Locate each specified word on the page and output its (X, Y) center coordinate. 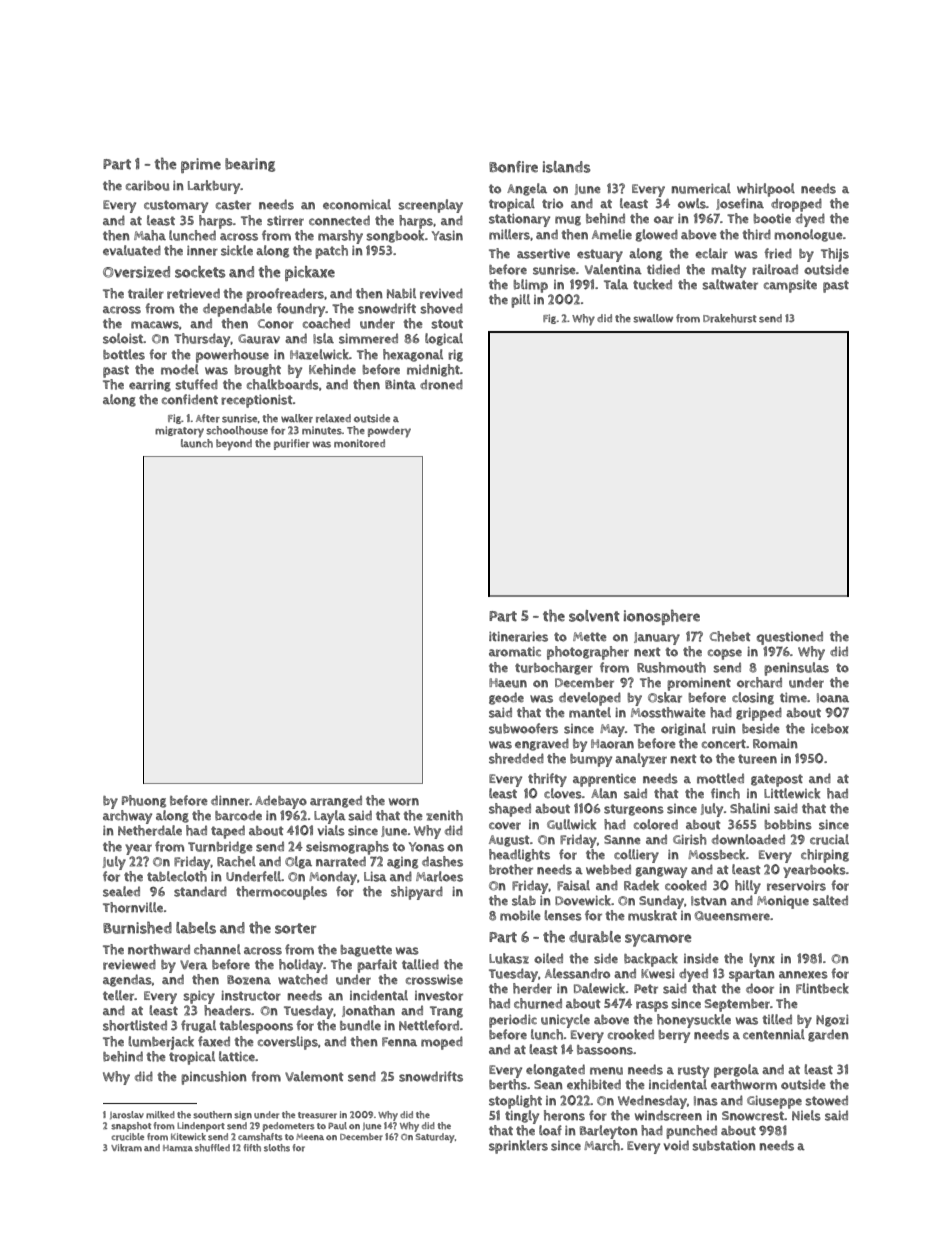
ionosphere (661, 617)
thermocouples (281, 893)
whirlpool (766, 190)
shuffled (212, 1148)
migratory (179, 432)
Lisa (375, 876)
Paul (337, 1126)
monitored (359, 443)
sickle (237, 250)
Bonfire (513, 167)
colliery (636, 856)
